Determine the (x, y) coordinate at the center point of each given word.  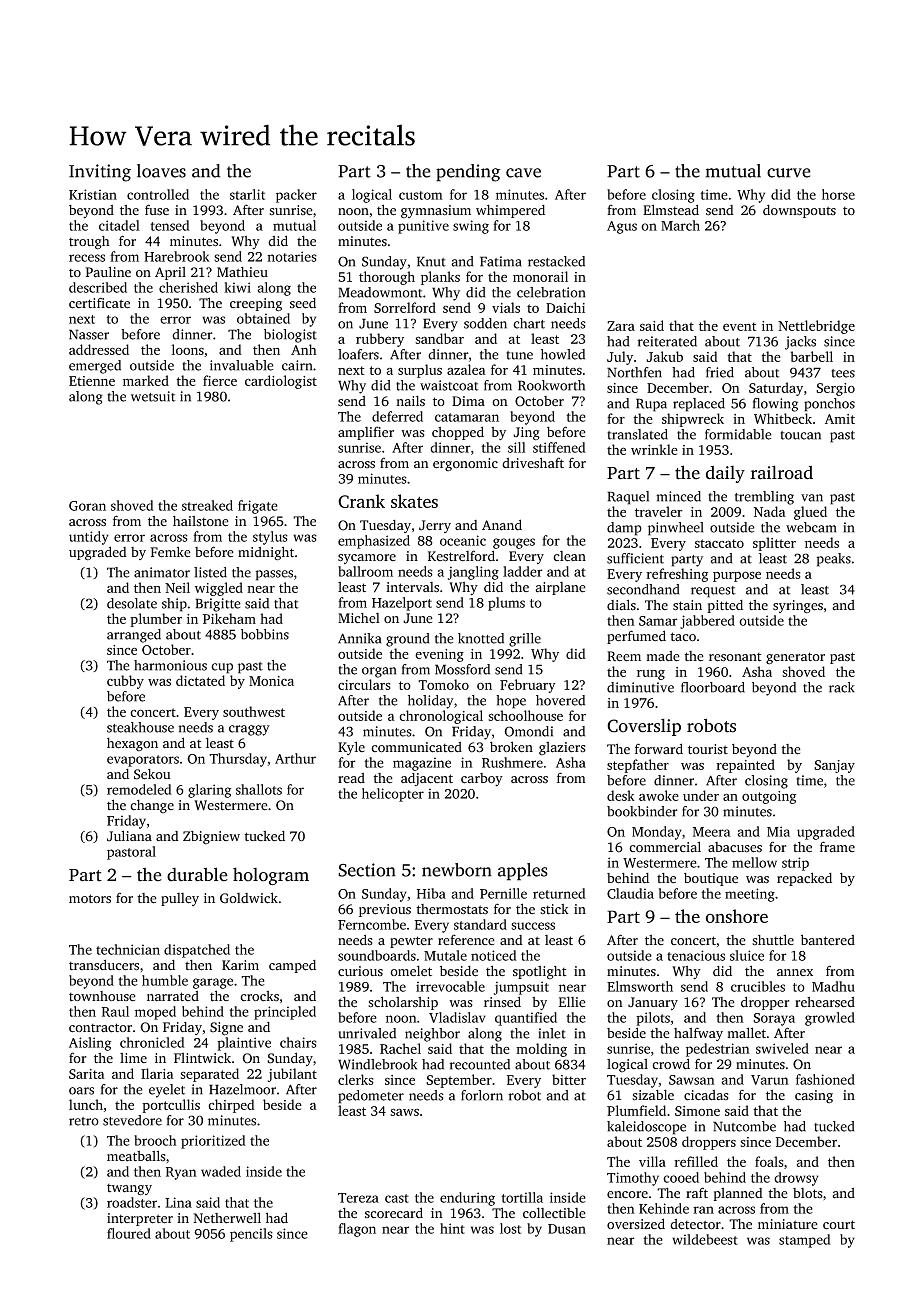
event (740, 326)
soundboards (377, 955)
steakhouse (140, 727)
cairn (297, 365)
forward (659, 749)
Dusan (567, 1229)
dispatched (197, 951)
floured (129, 1233)
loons (187, 349)
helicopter (393, 795)
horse (838, 194)
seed (303, 303)
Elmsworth (640, 986)
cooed (681, 1177)
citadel (119, 225)
